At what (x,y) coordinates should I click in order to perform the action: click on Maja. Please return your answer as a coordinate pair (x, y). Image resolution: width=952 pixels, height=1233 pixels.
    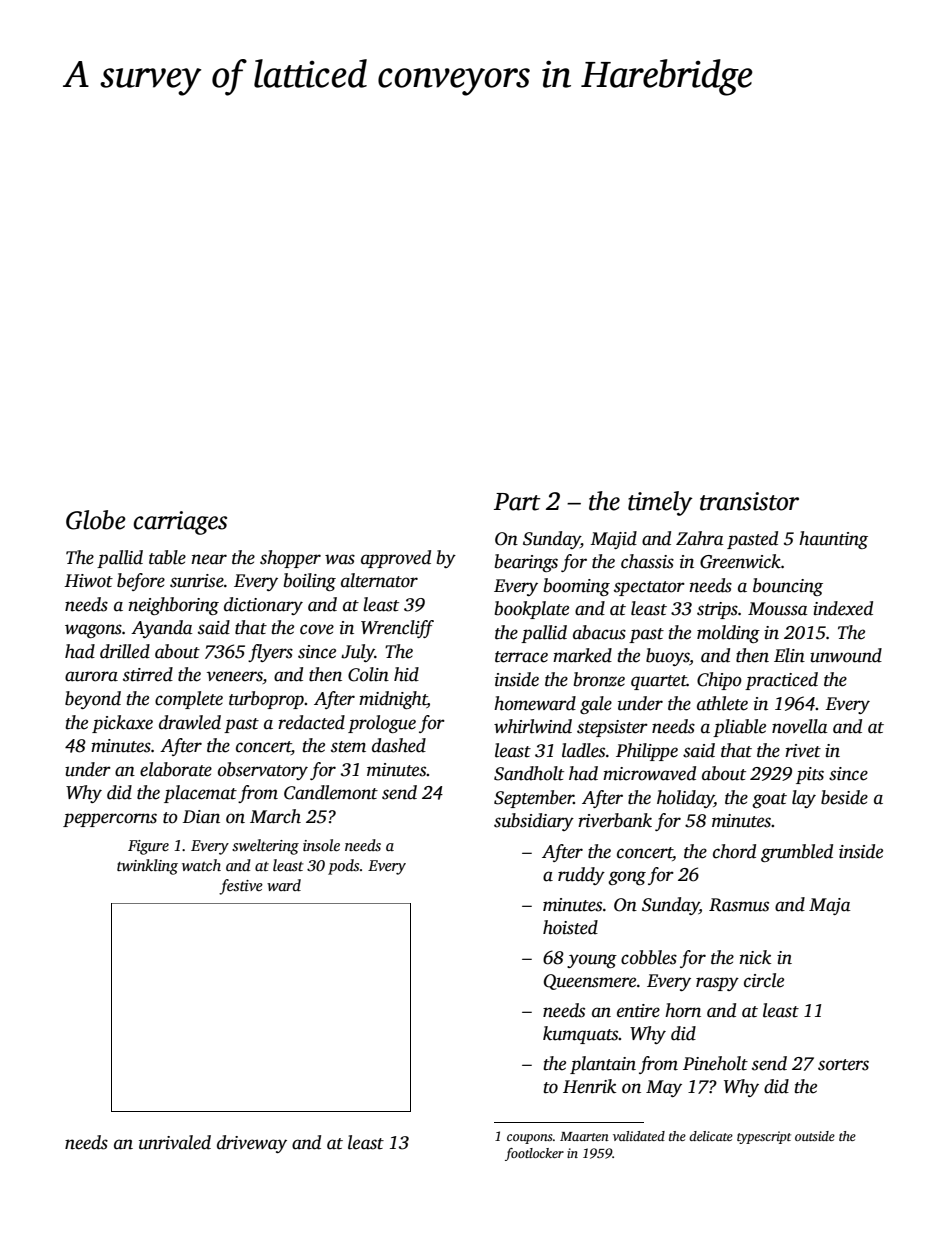
    Looking at the image, I should click on (830, 906).
